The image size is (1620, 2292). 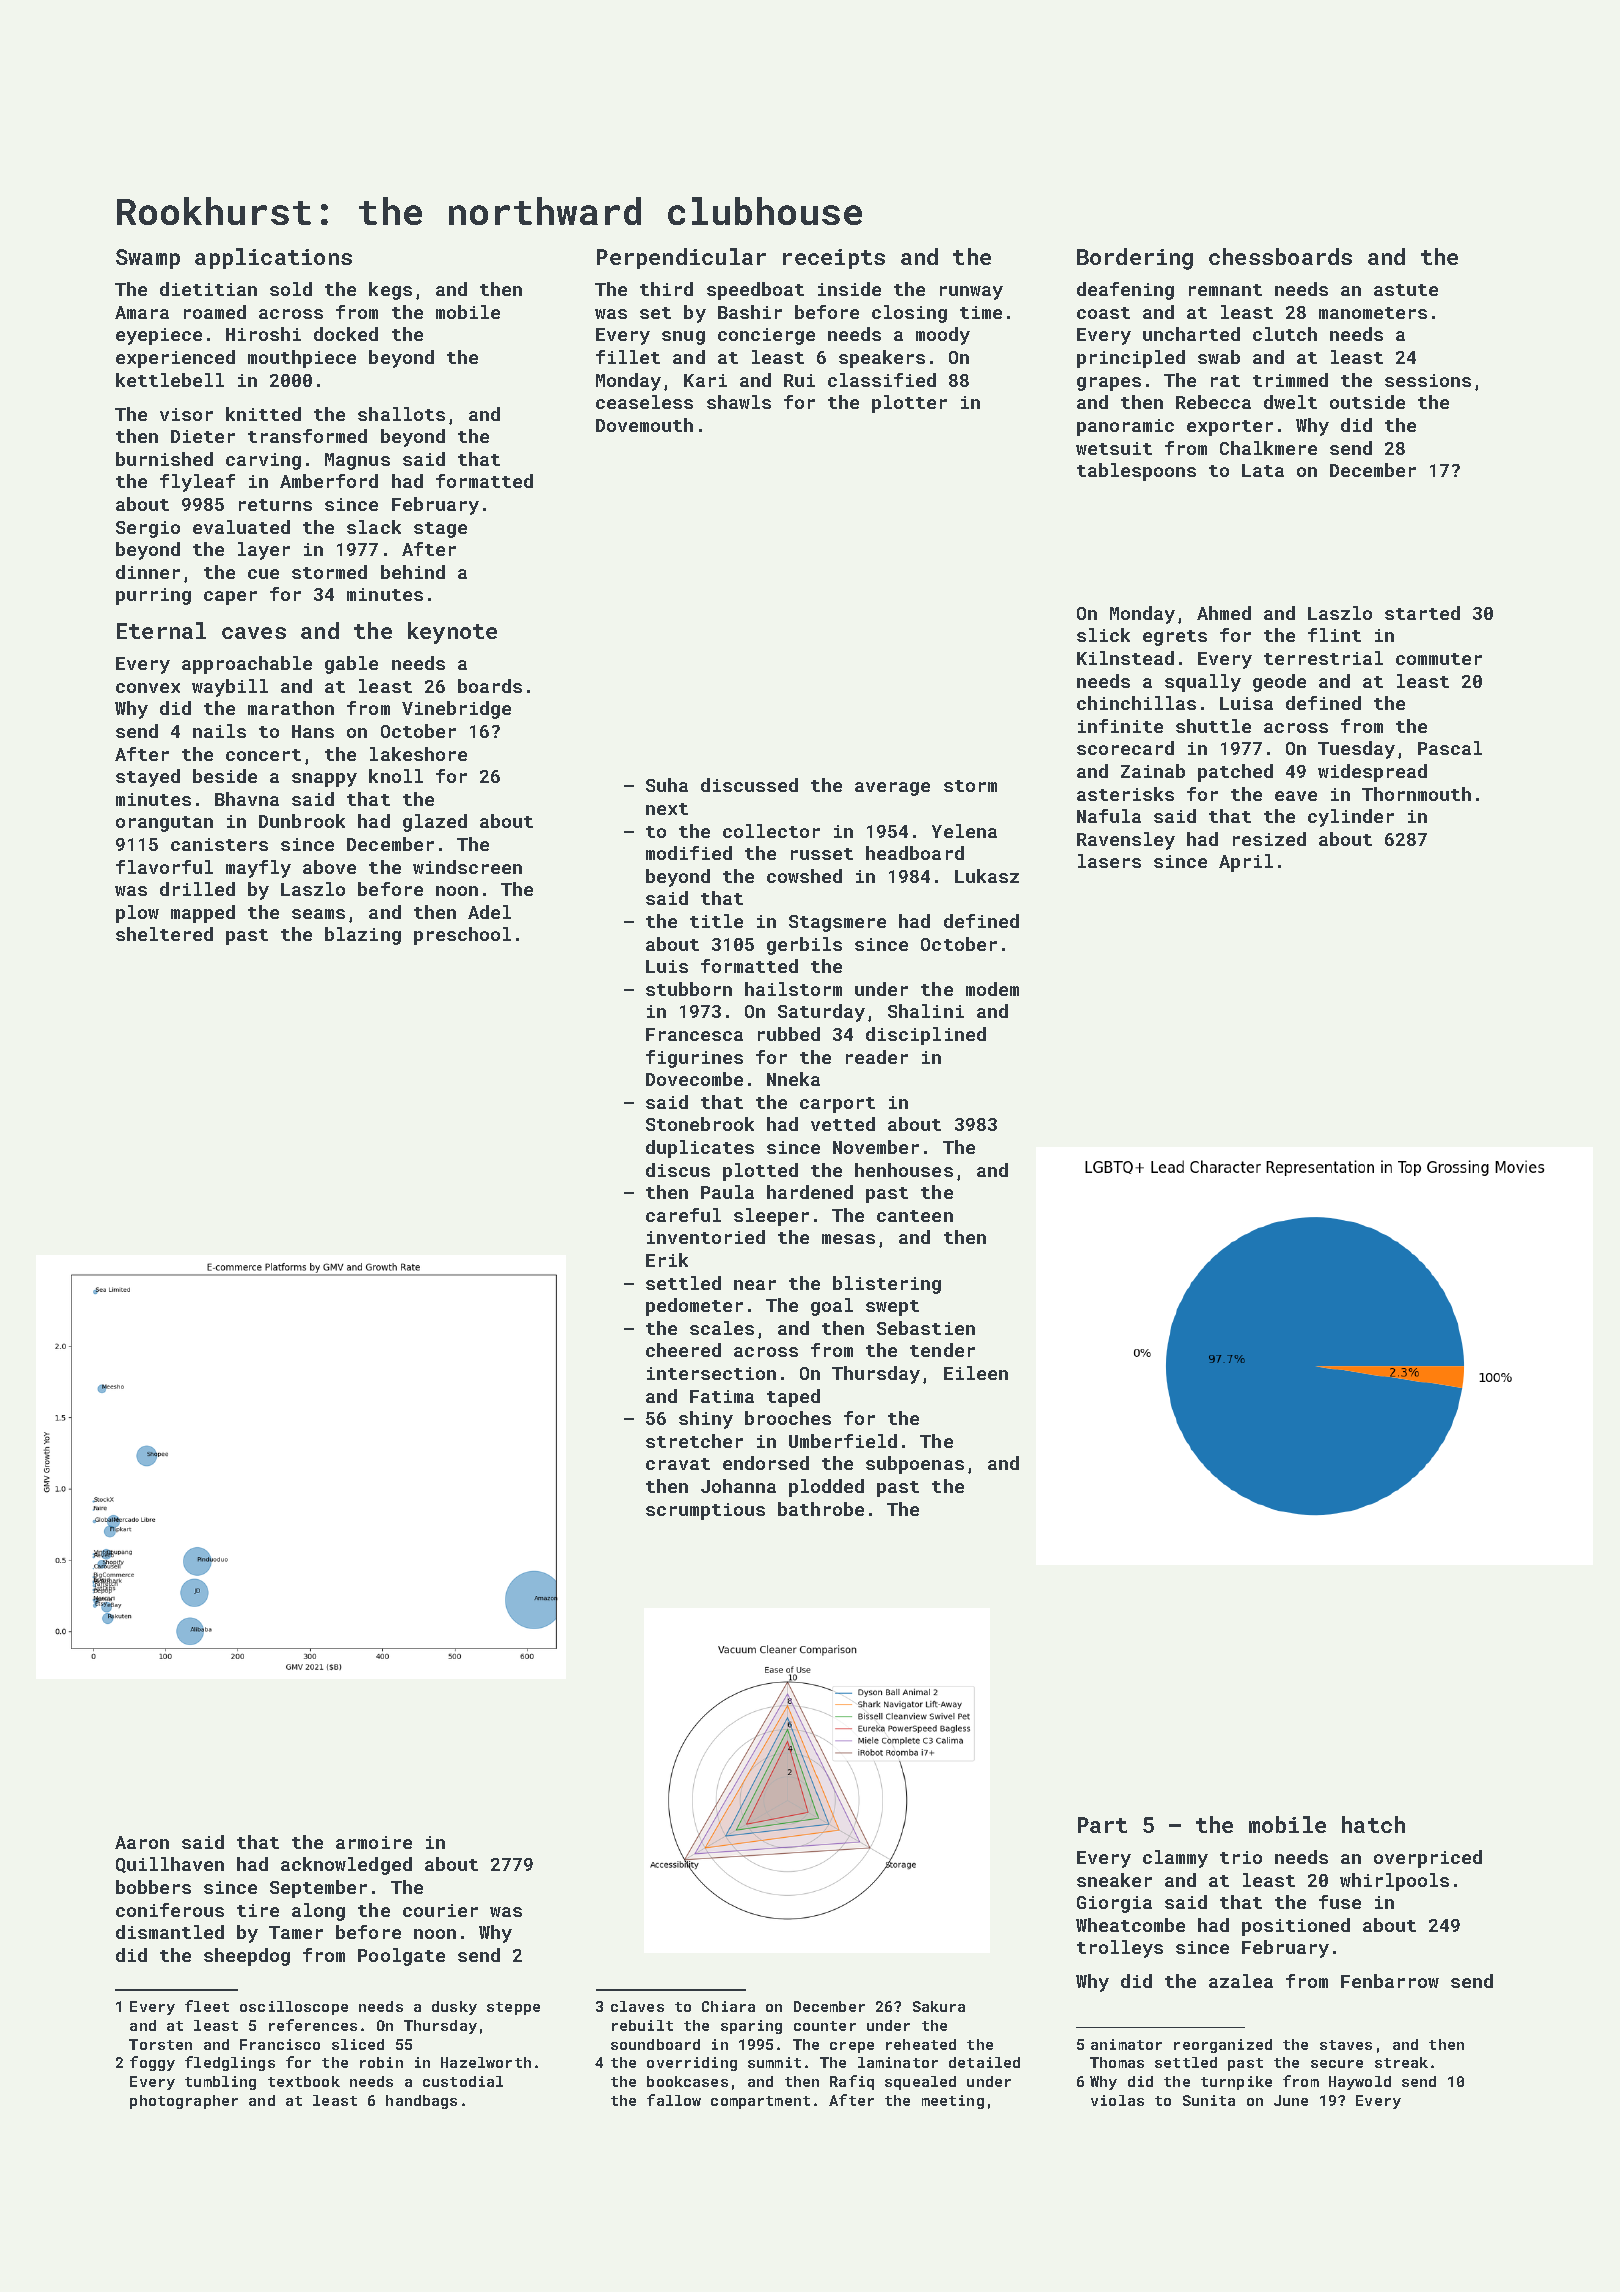 I want to click on orangutan, so click(x=164, y=824).
